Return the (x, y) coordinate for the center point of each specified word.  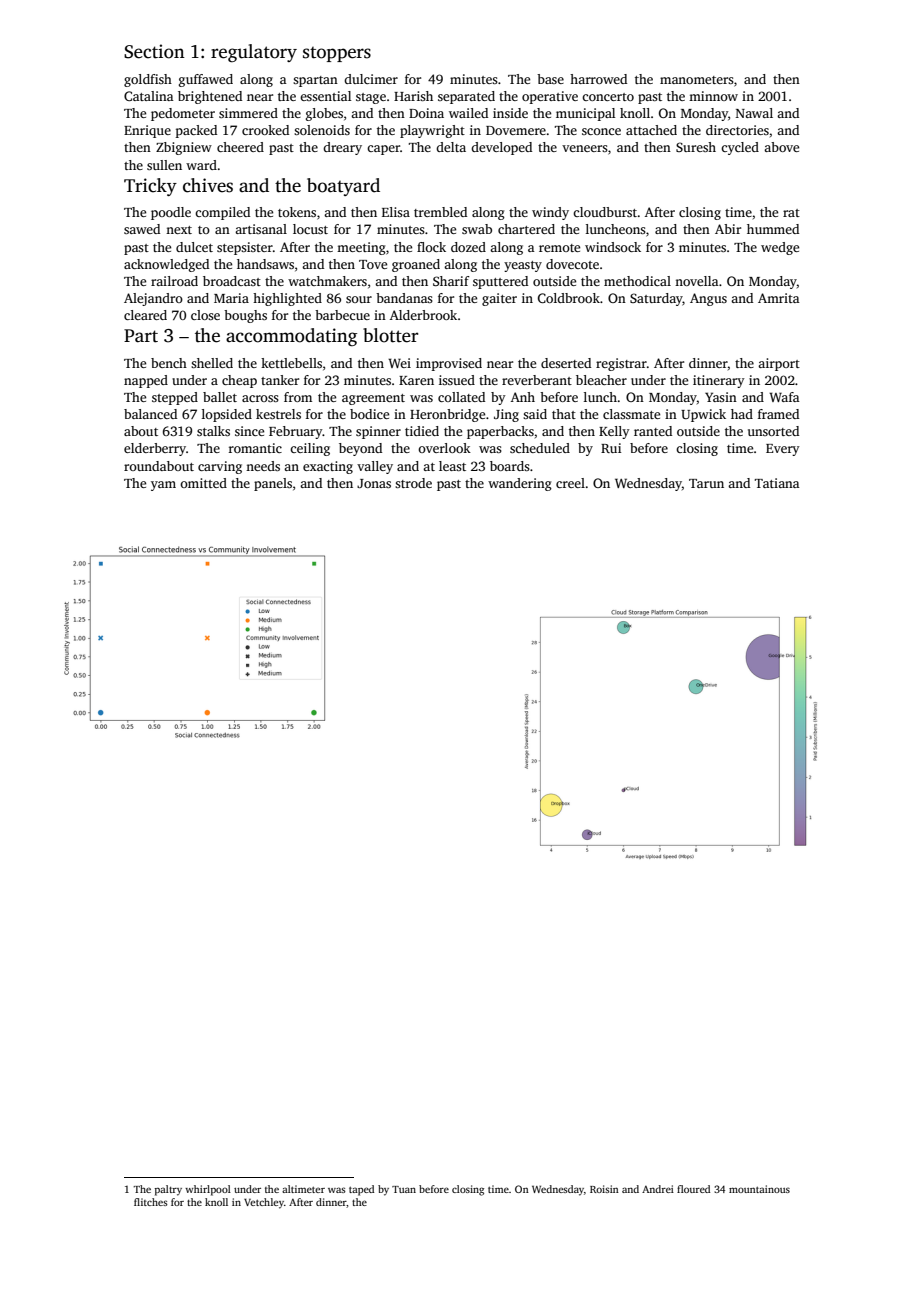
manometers (697, 80)
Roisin (604, 1189)
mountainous (759, 1189)
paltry (168, 1190)
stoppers (337, 54)
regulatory (254, 53)
